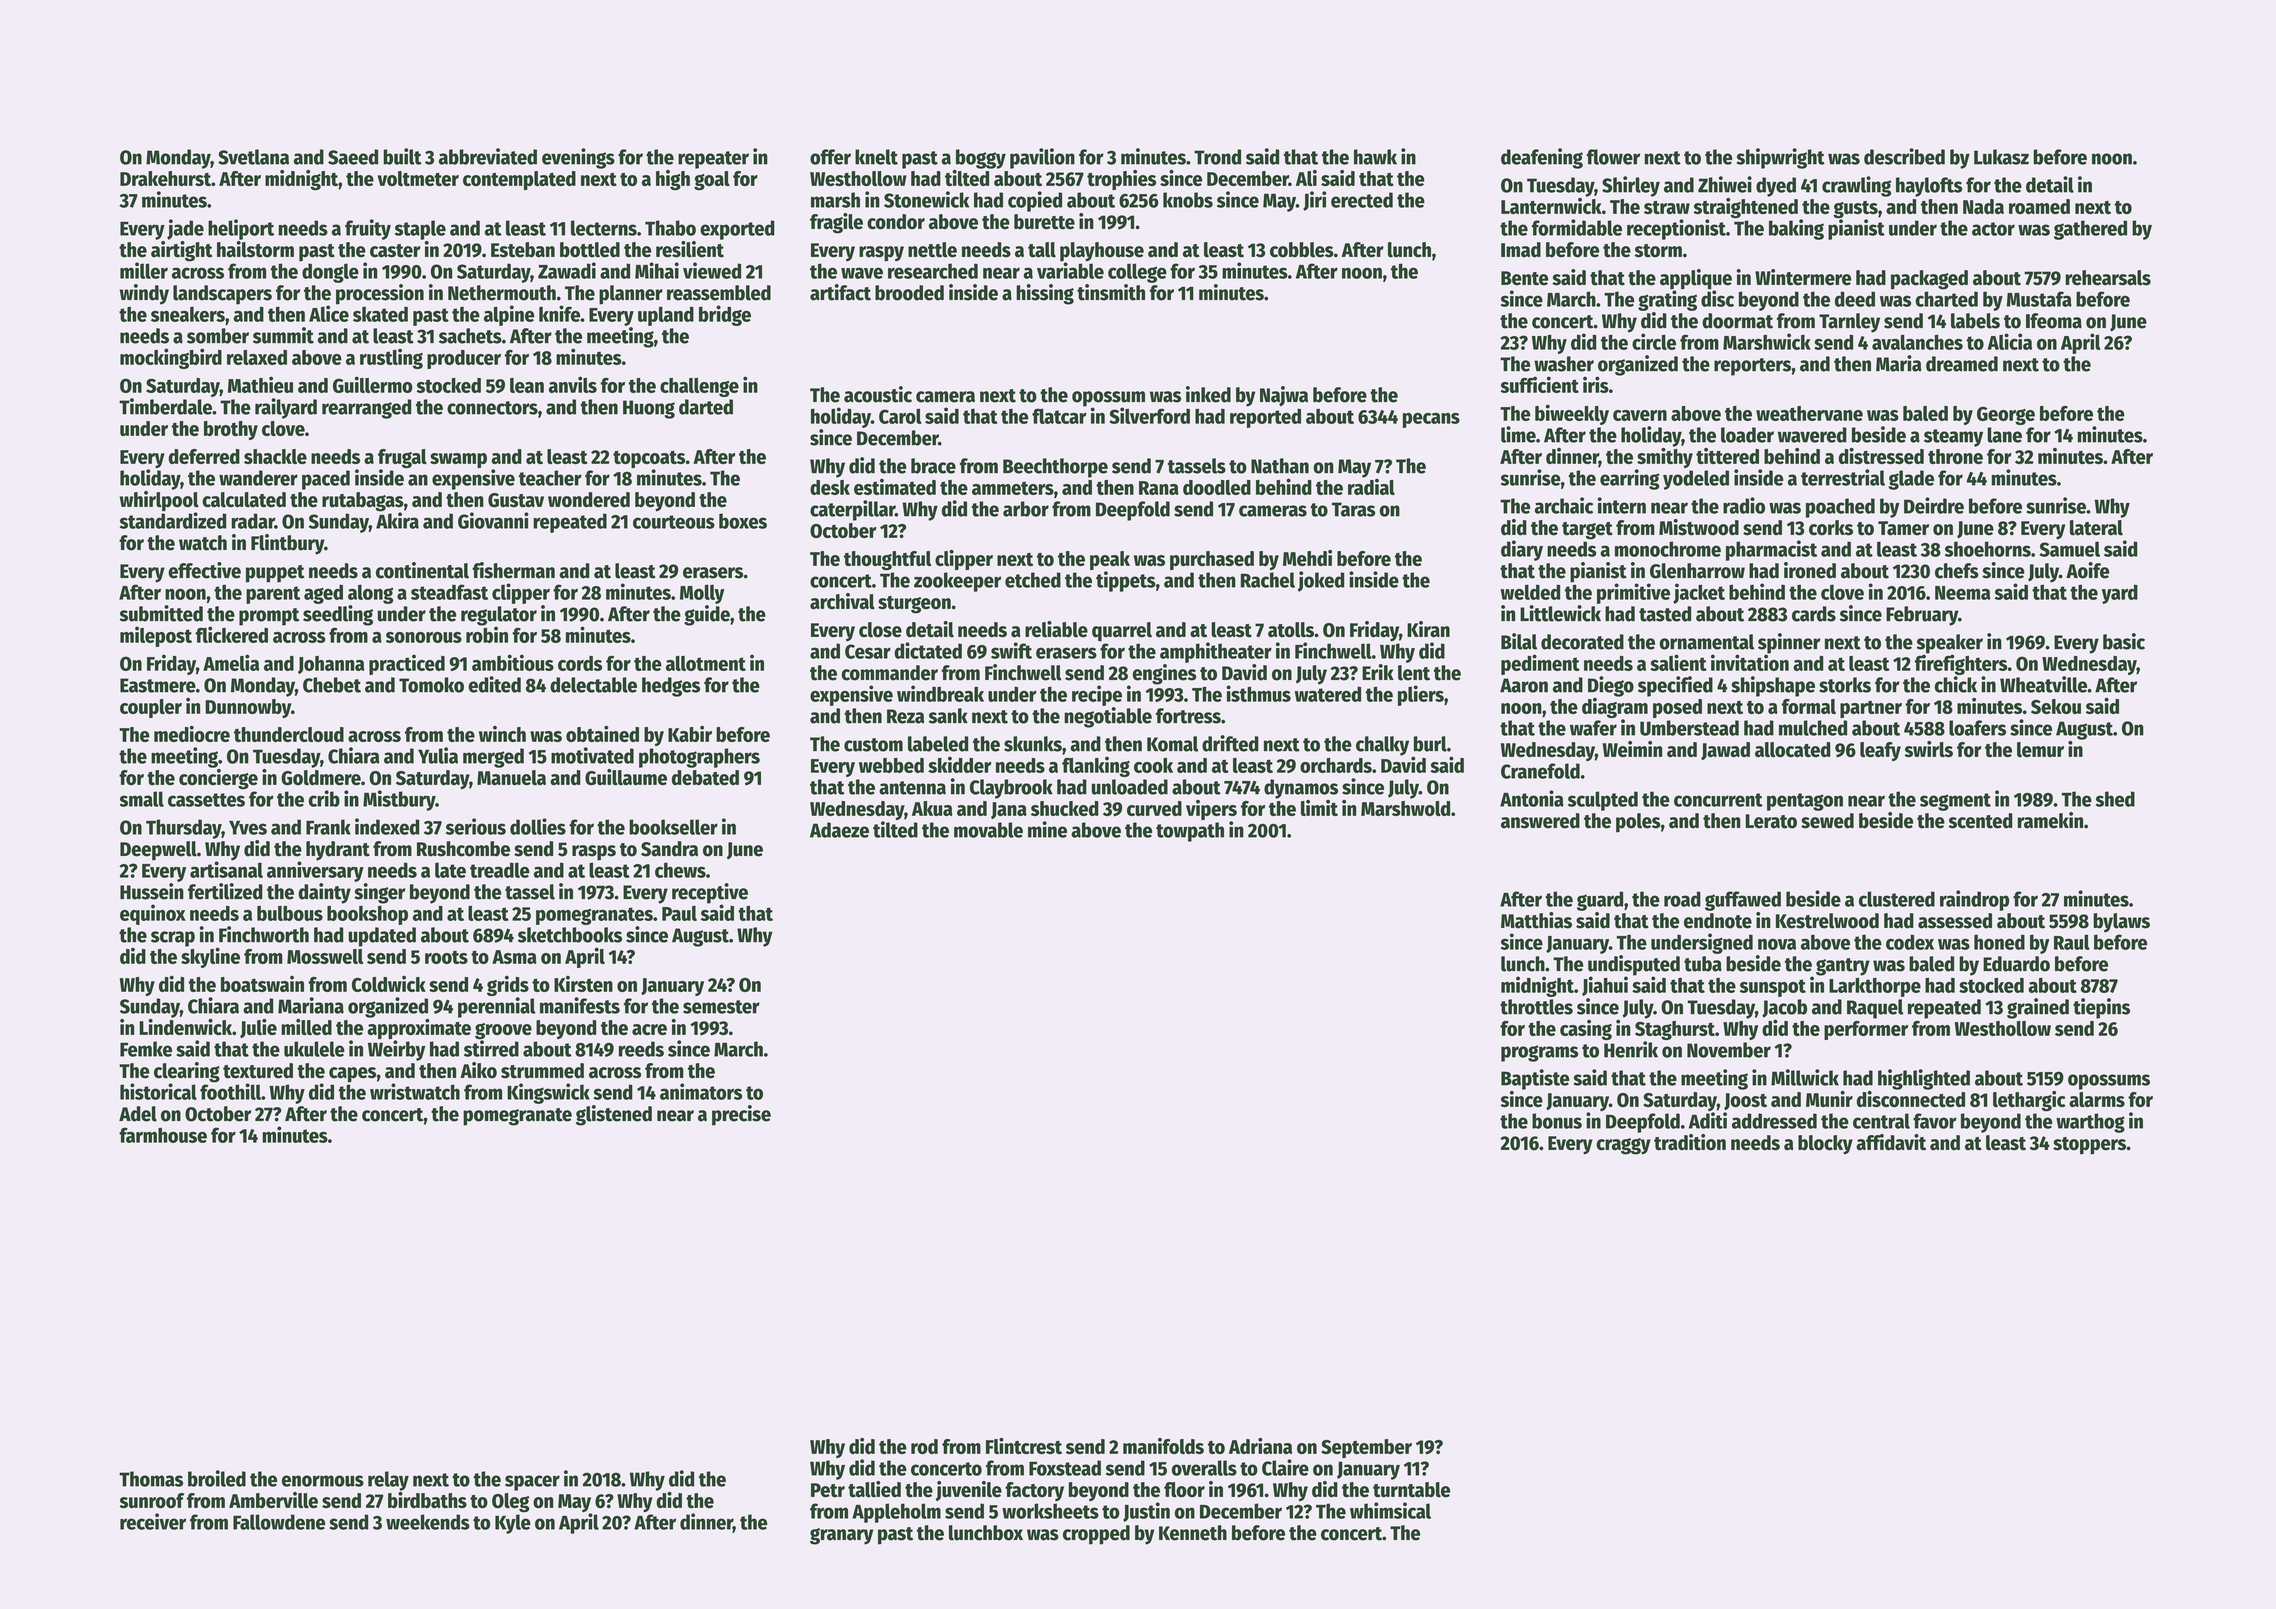 The width and height of the screenshot is (2276, 1609). I want to click on hawk, so click(1375, 157).
